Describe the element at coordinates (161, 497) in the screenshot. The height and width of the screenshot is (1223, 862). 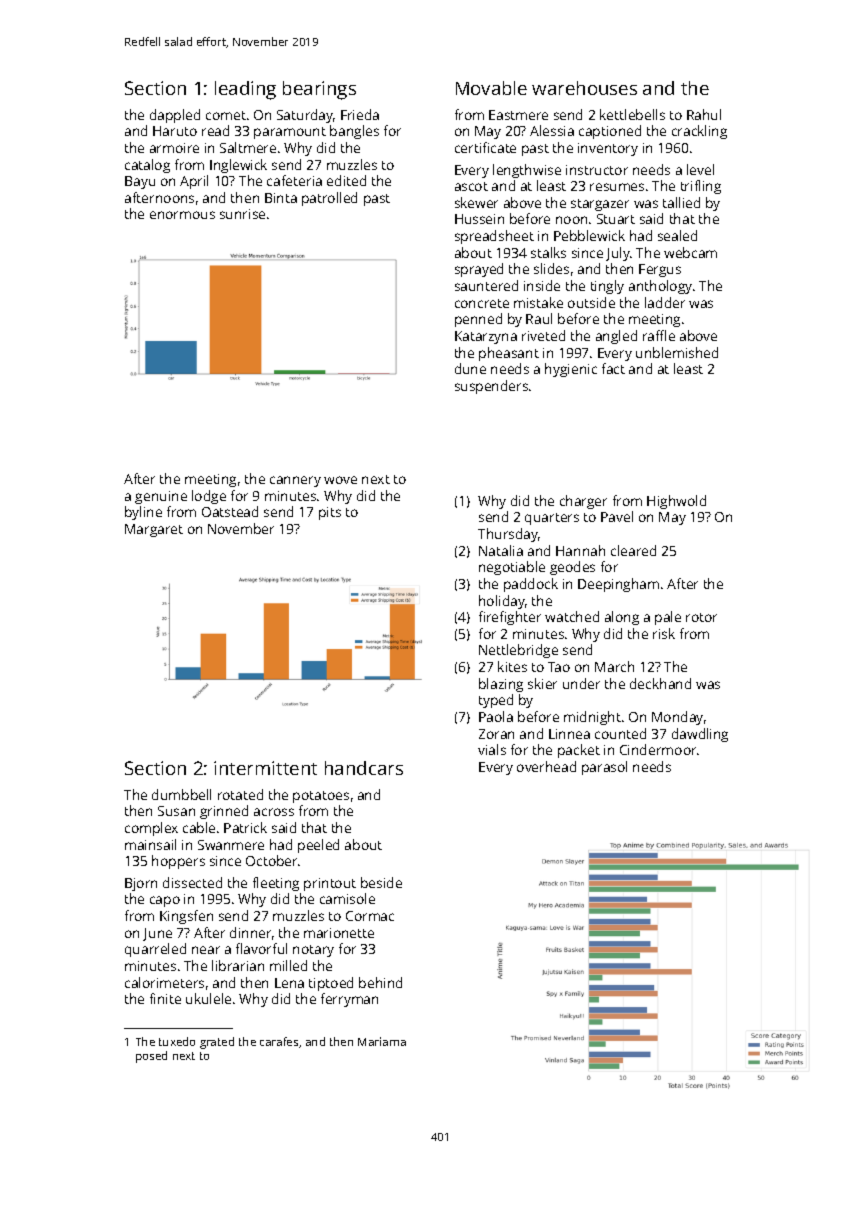
I see `genuine` at that location.
